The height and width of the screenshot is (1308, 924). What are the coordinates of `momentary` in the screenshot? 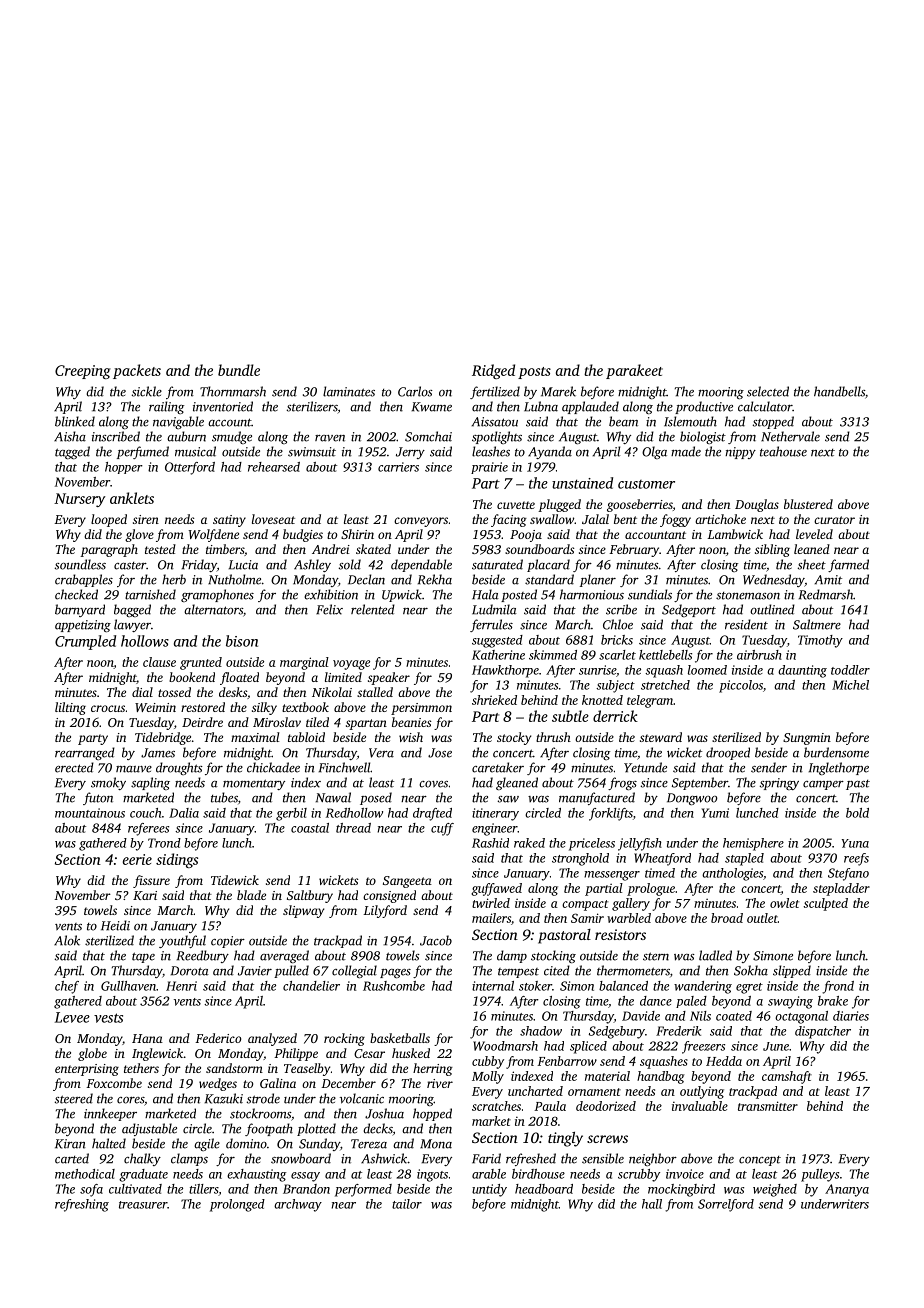 It's located at (254, 784).
